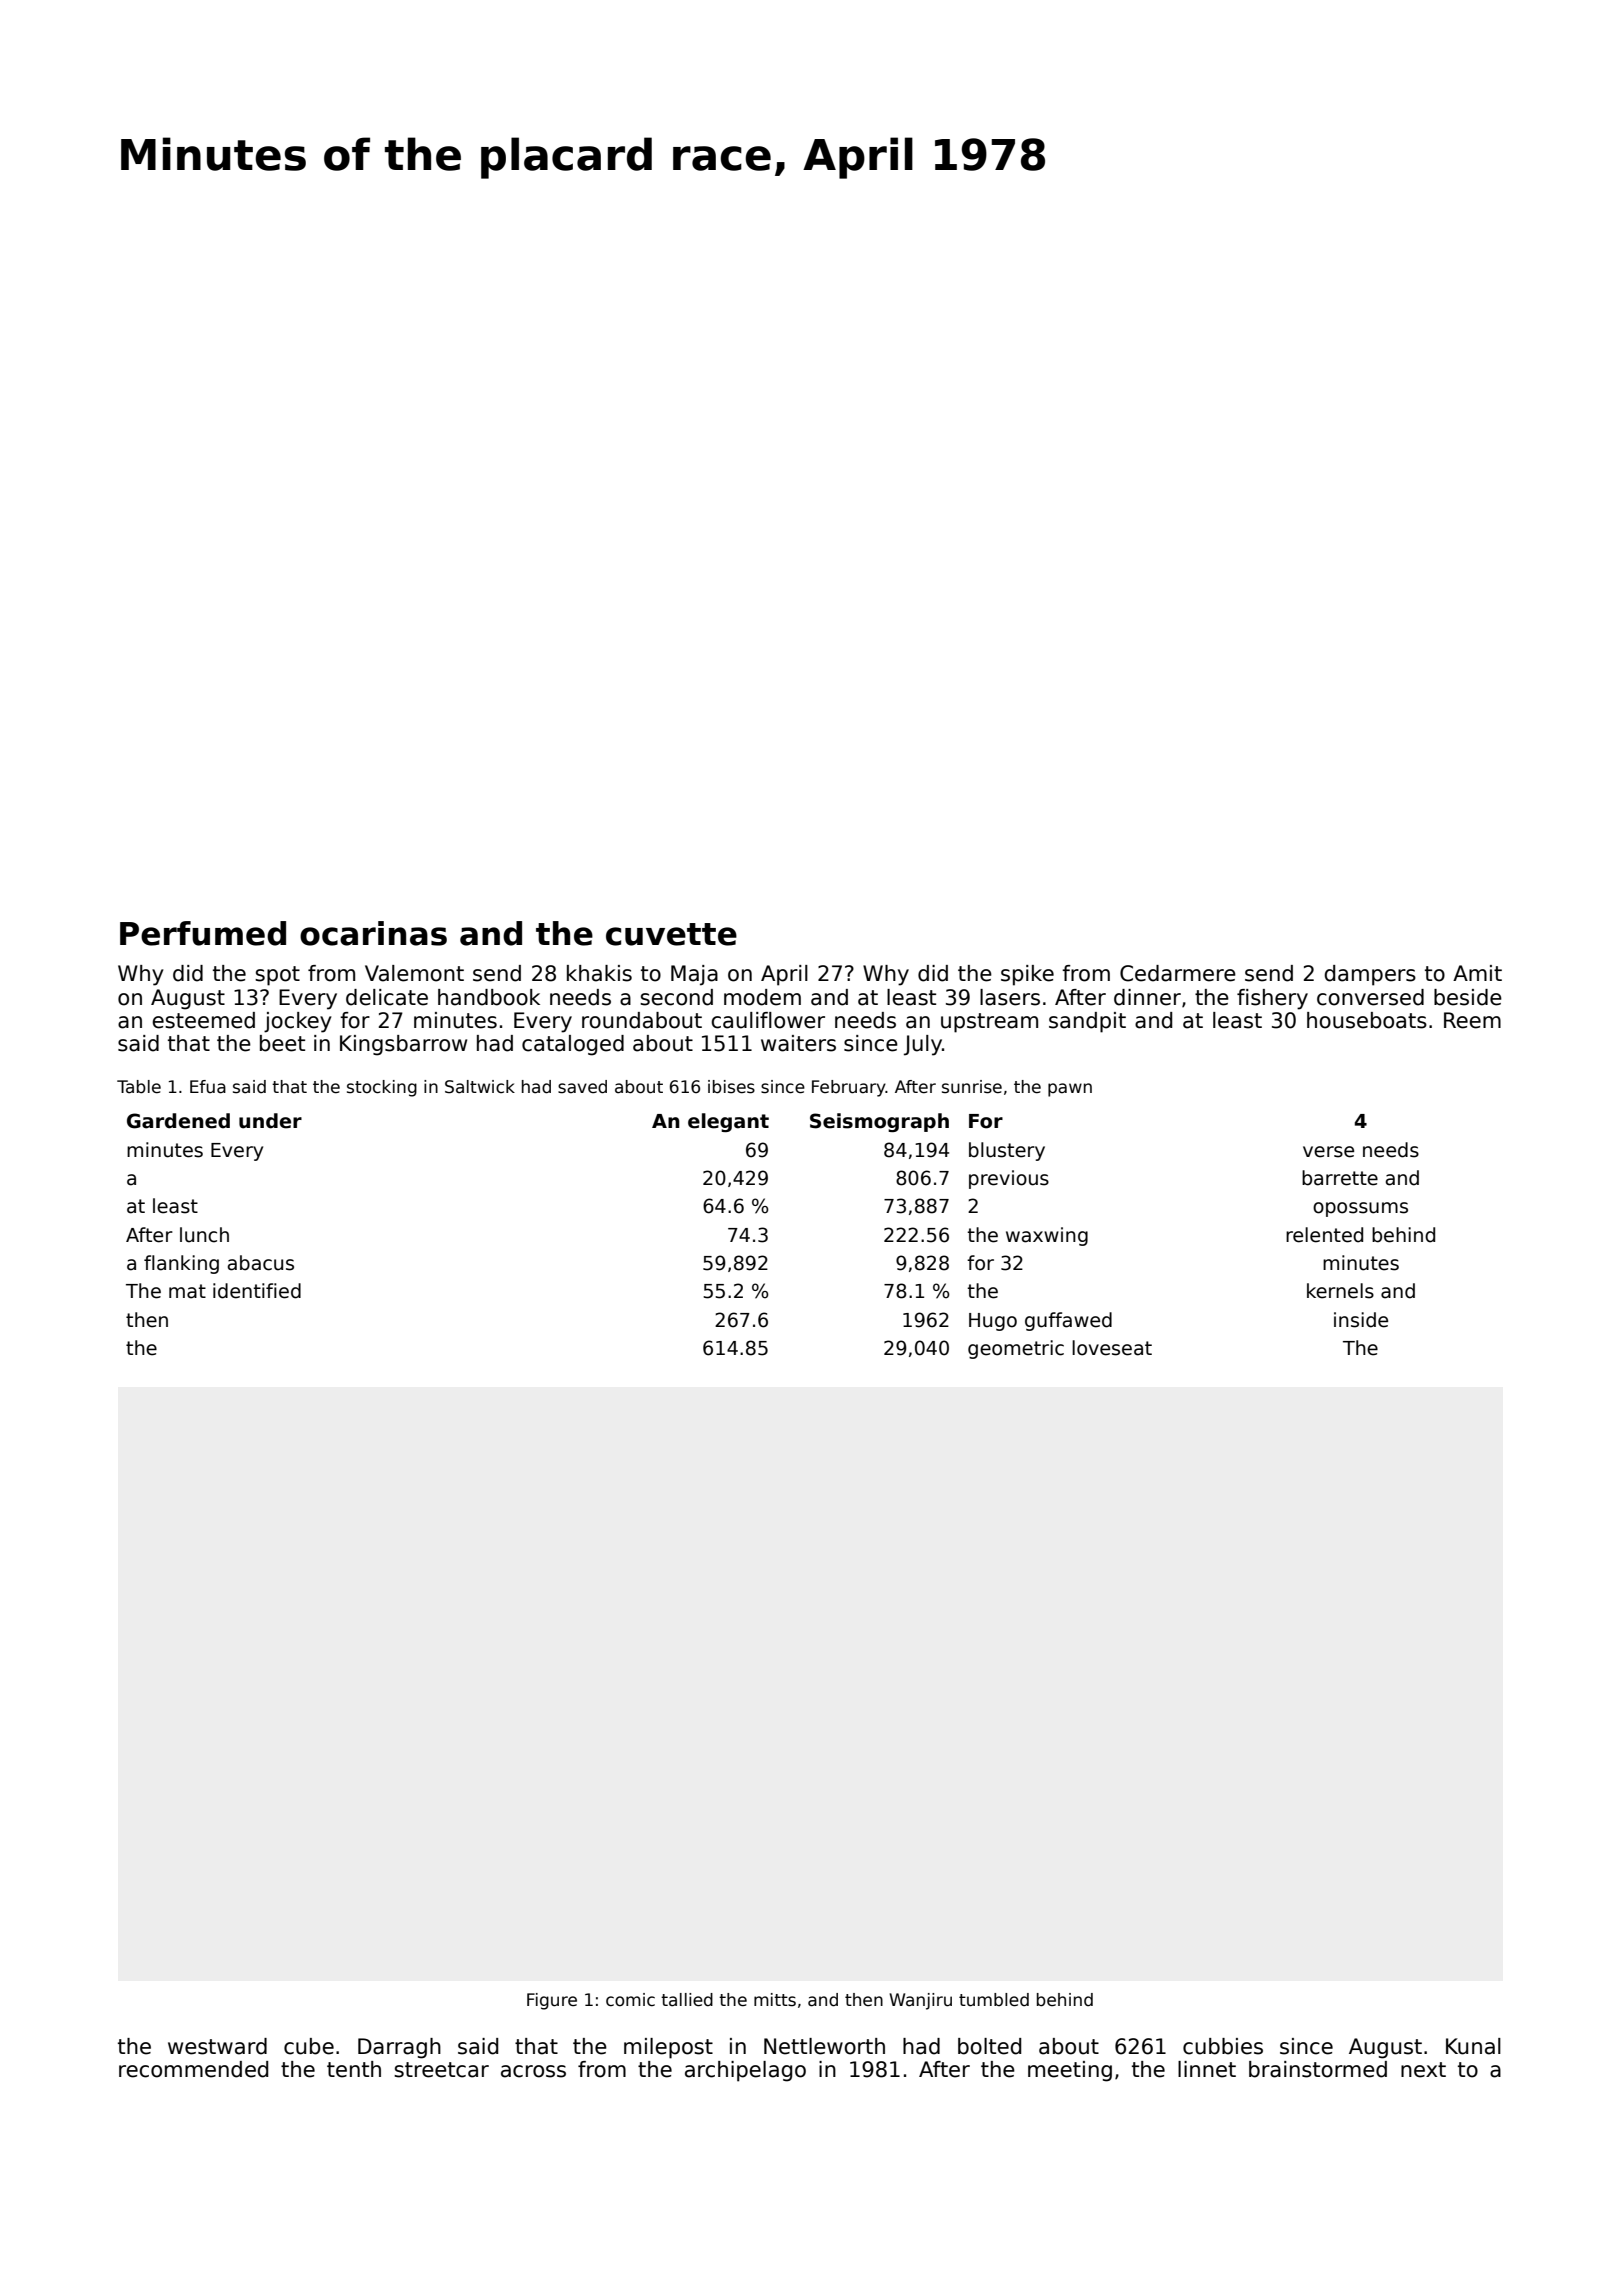 The width and height of the screenshot is (1620, 2292). Describe the element at coordinates (193, 2069) in the screenshot. I see `recommended` at that location.
